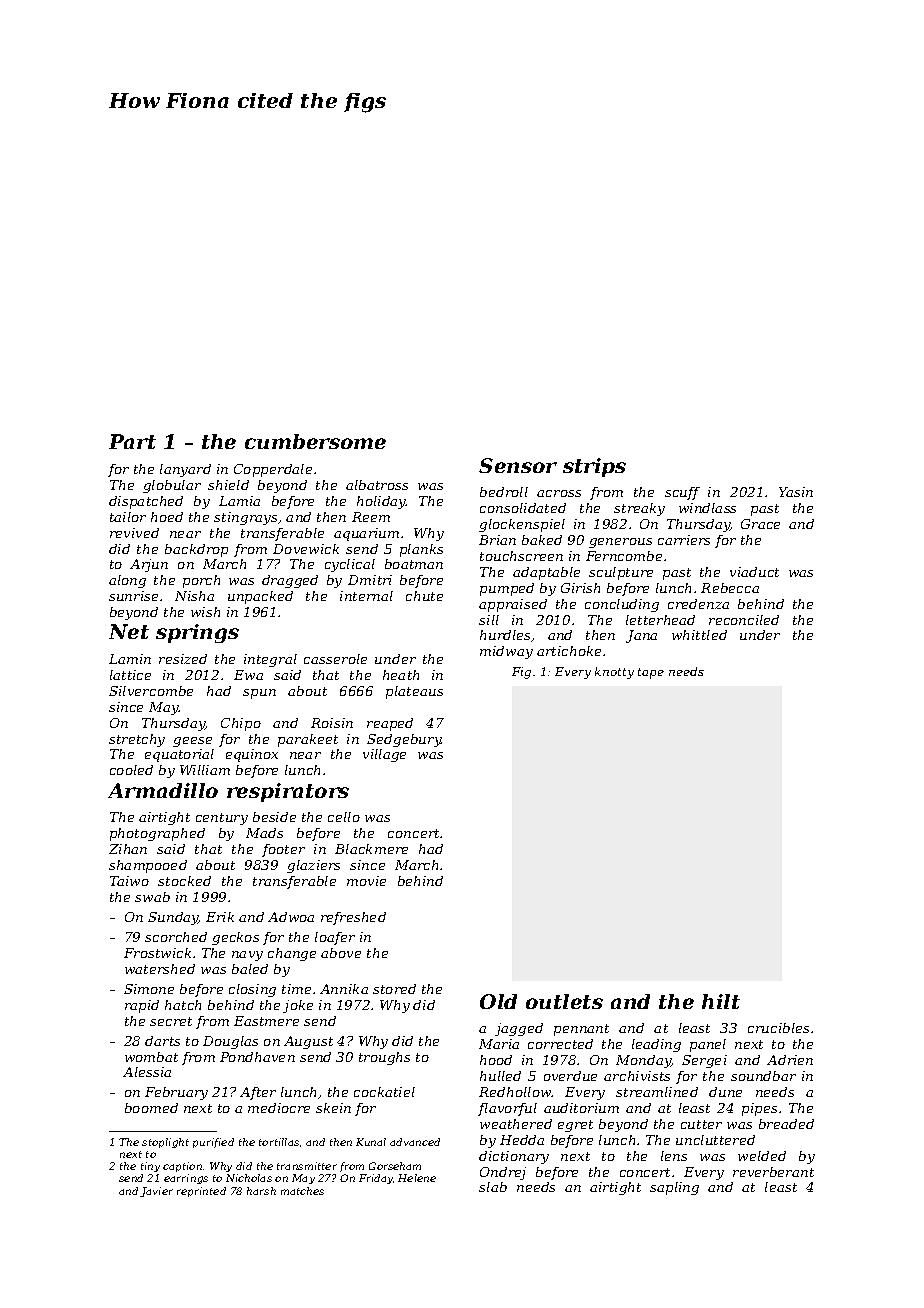 The width and height of the screenshot is (924, 1308). I want to click on Ondrej, so click(503, 1173).
